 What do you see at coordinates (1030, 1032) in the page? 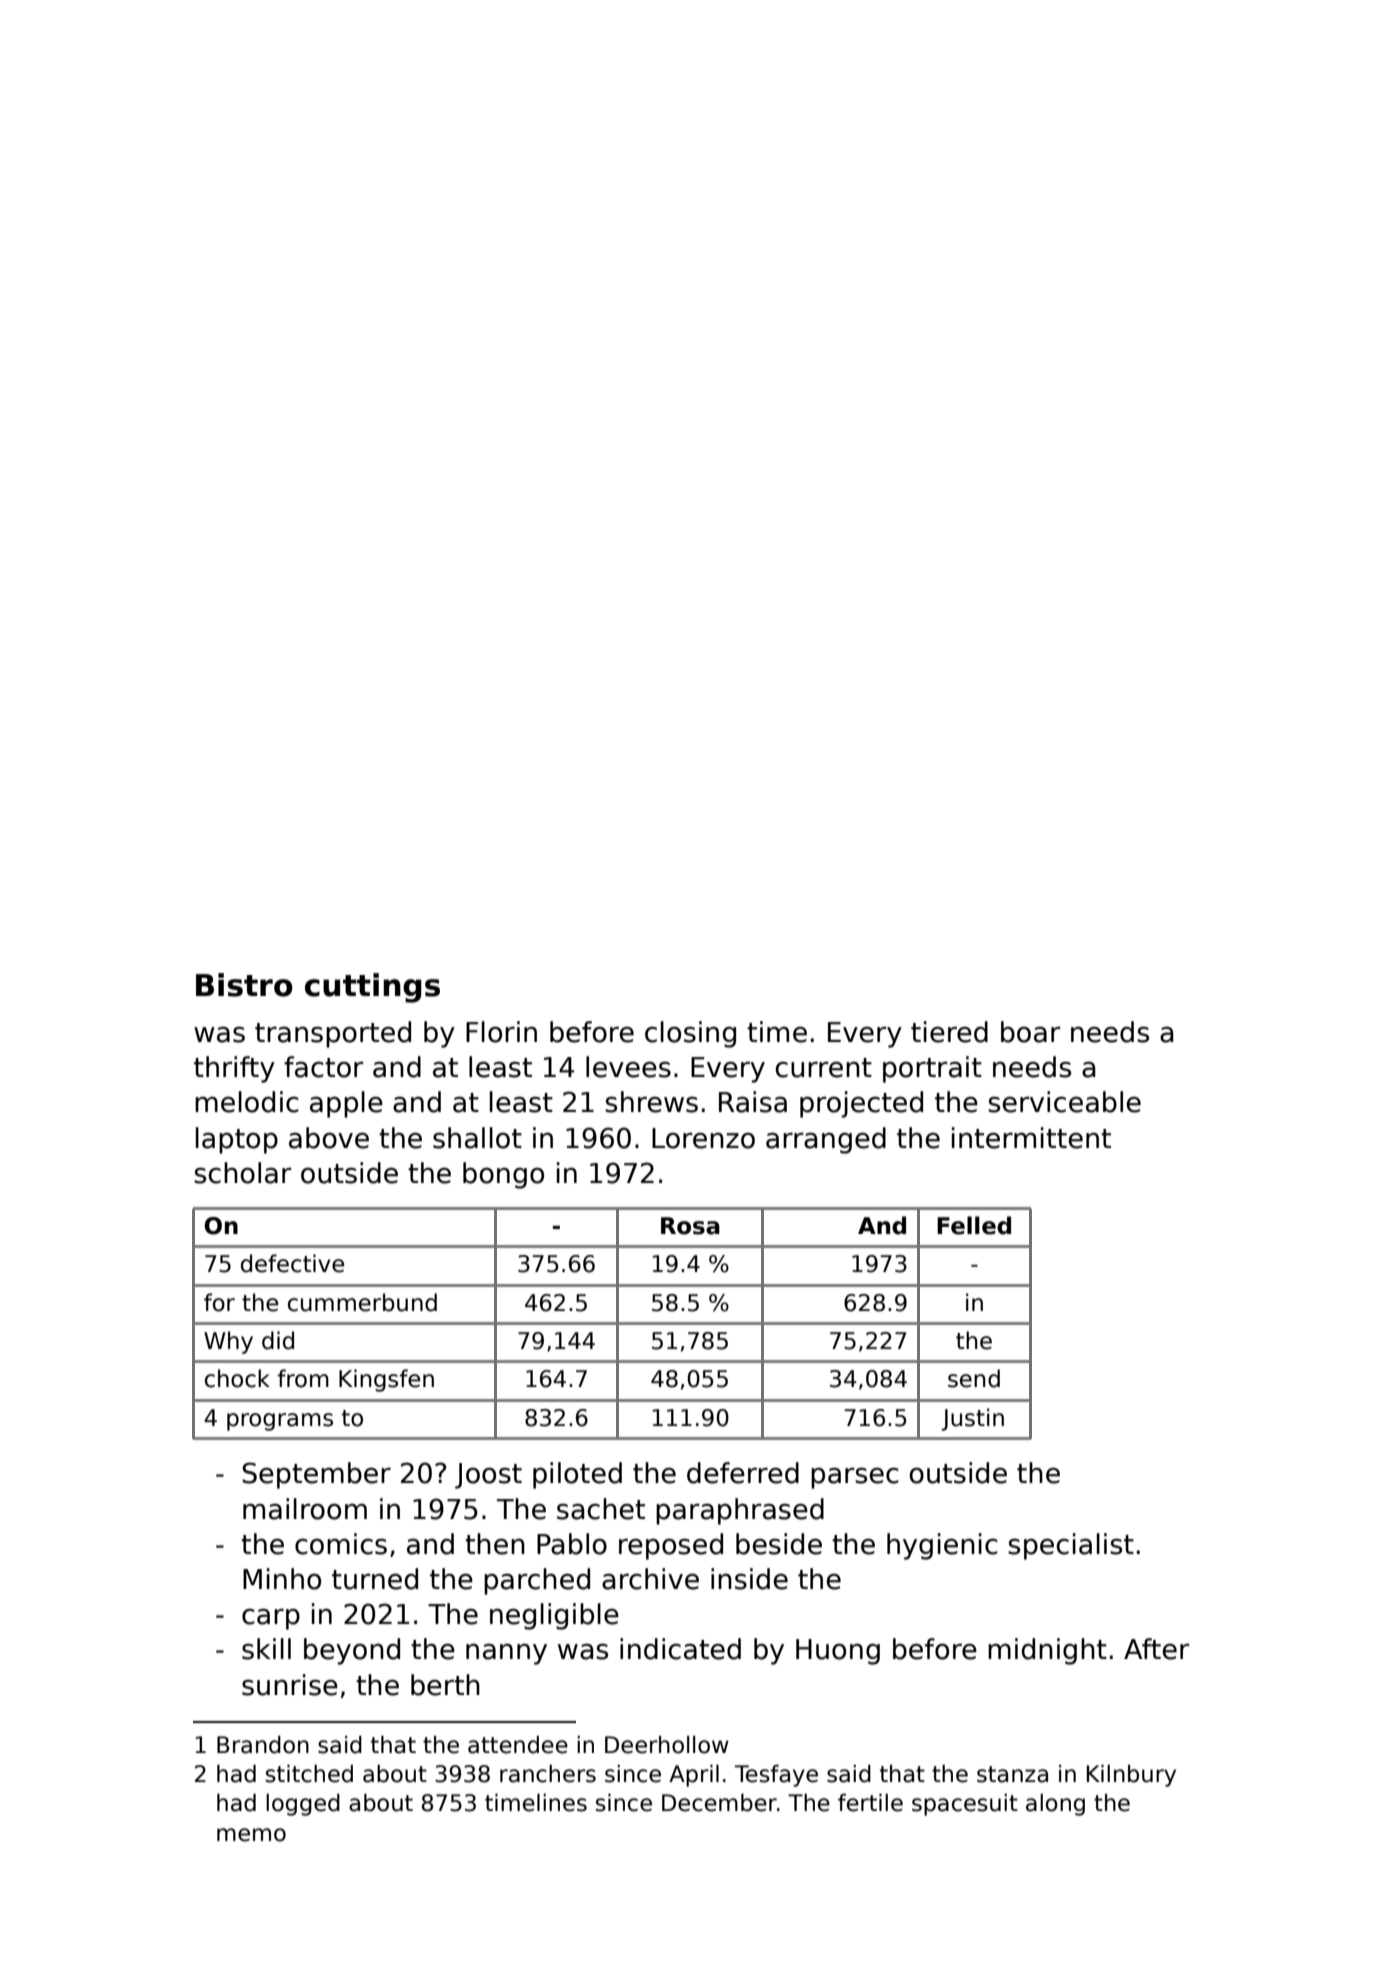
I see `boar` at bounding box center [1030, 1032].
